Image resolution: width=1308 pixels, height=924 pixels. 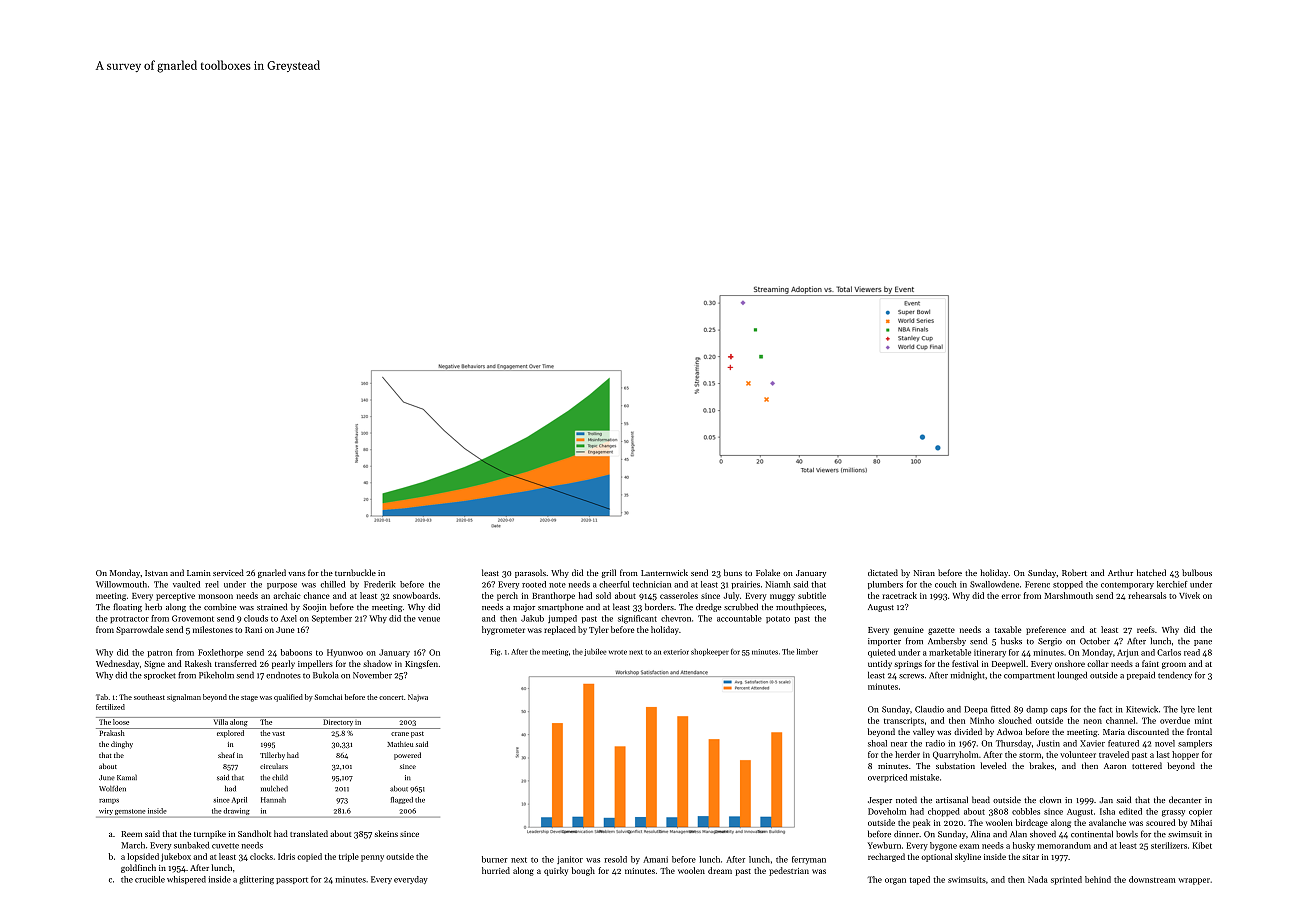 I want to click on powered, so click(x=407, y=756).
